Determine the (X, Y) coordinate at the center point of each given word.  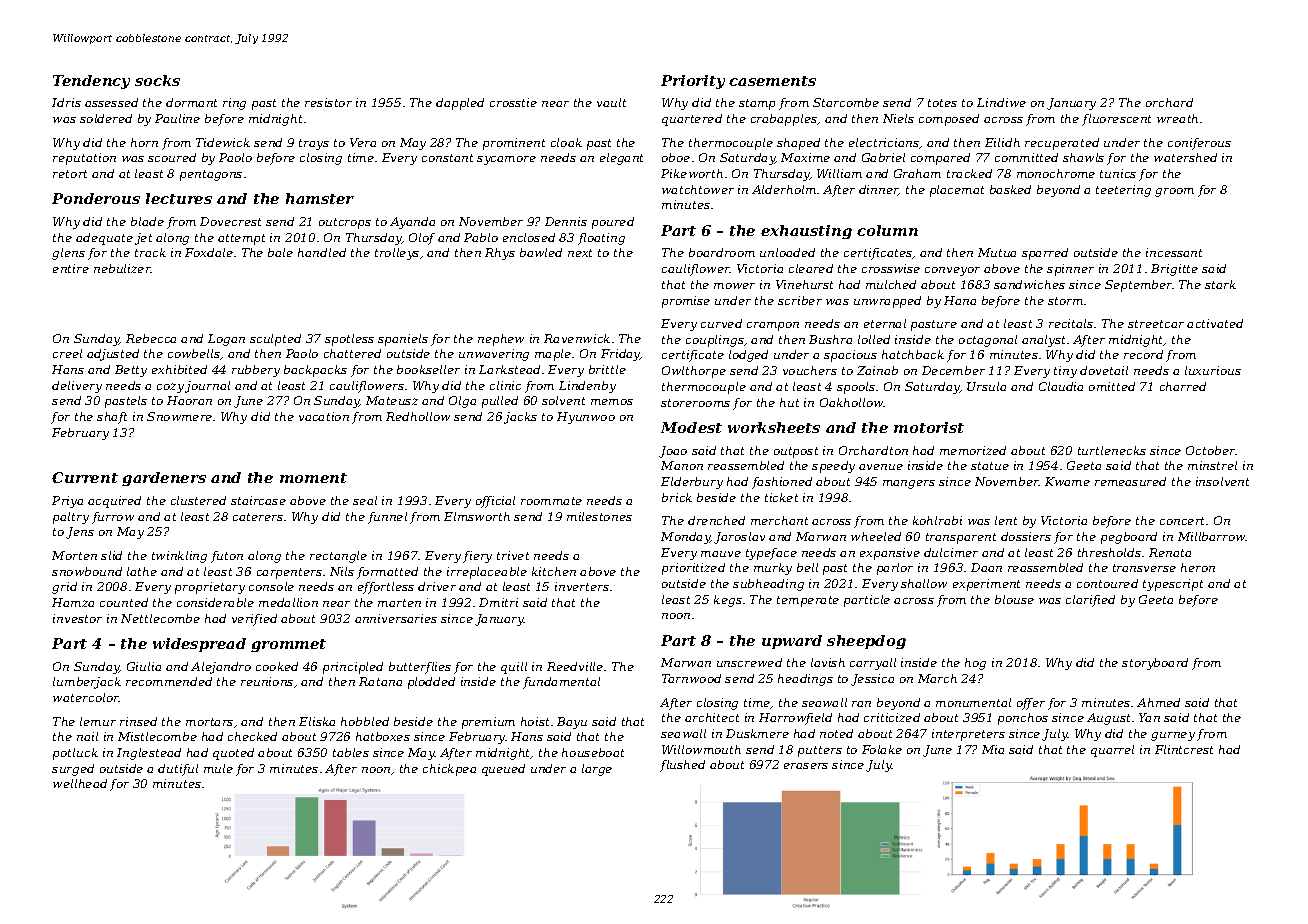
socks (157, 80)
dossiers (1026, 536)
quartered (692, 120)
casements (772, 81)
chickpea (449, 770)
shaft (112, 418)
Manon (682, 465)
